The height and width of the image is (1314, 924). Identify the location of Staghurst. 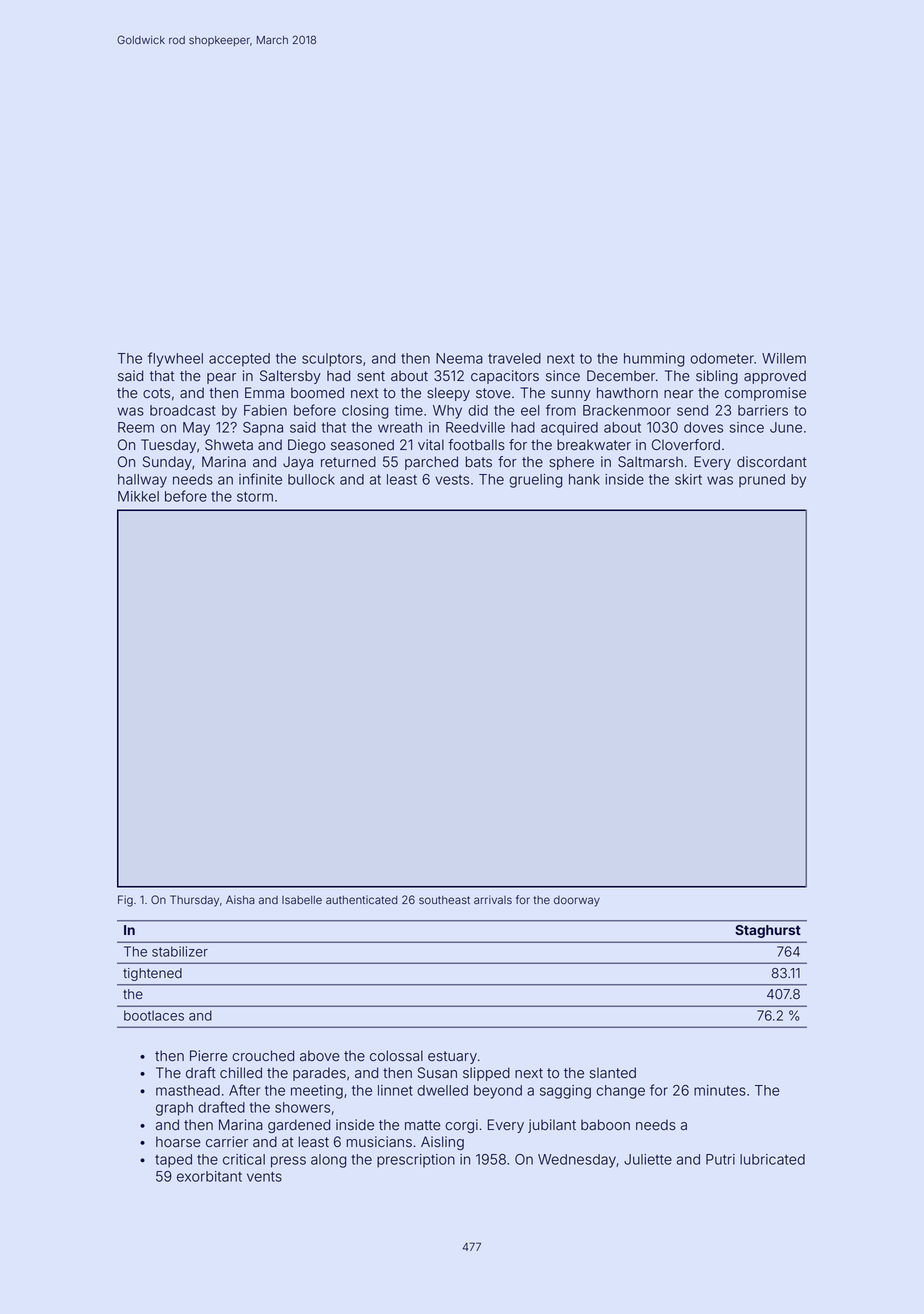
(768, 931).
